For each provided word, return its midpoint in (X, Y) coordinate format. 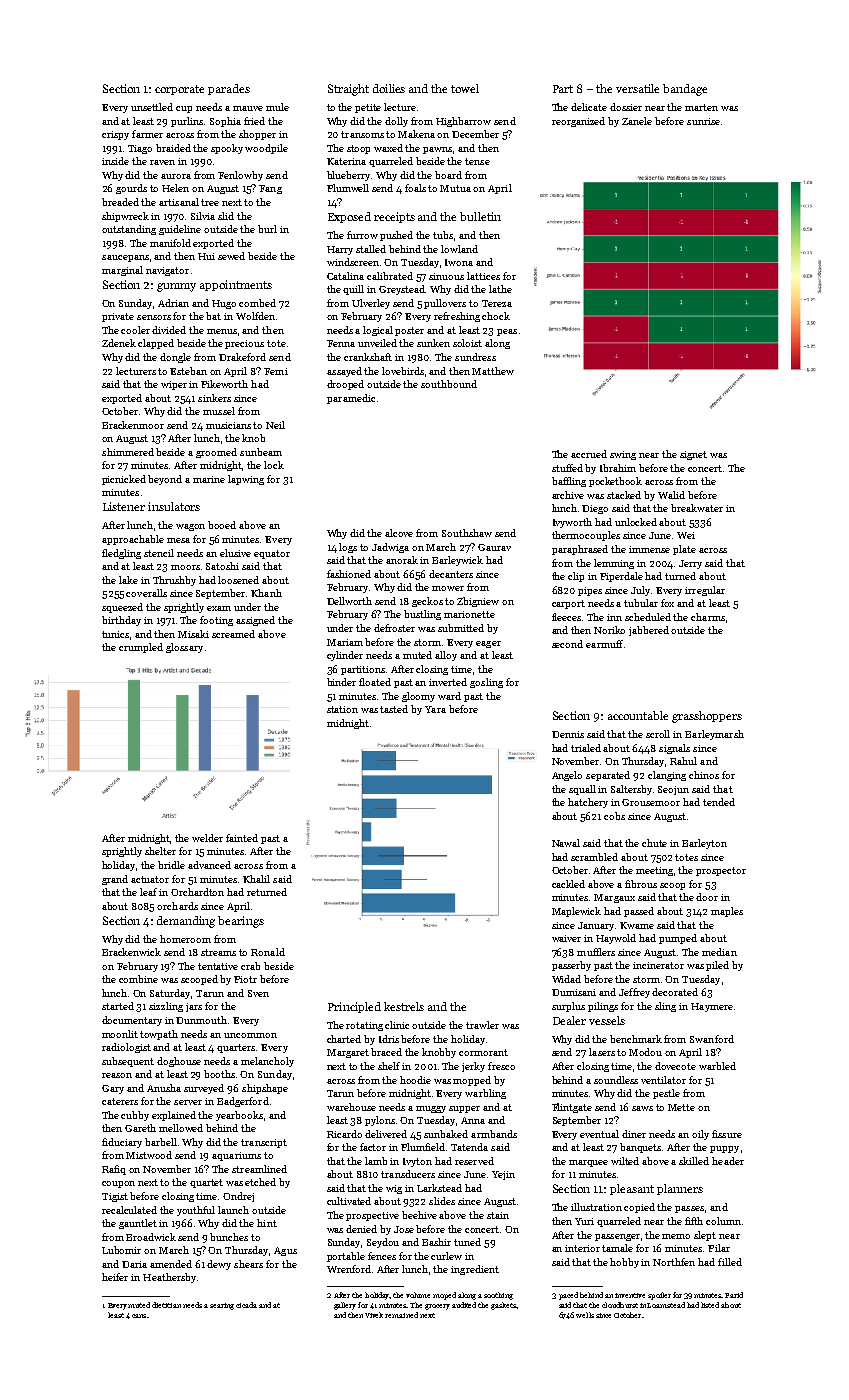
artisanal (179, 202)
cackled (568, 884)
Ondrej (238, 1197)
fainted (242, 838)
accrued (589, 454)
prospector (721, 871)
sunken (433, 343)
